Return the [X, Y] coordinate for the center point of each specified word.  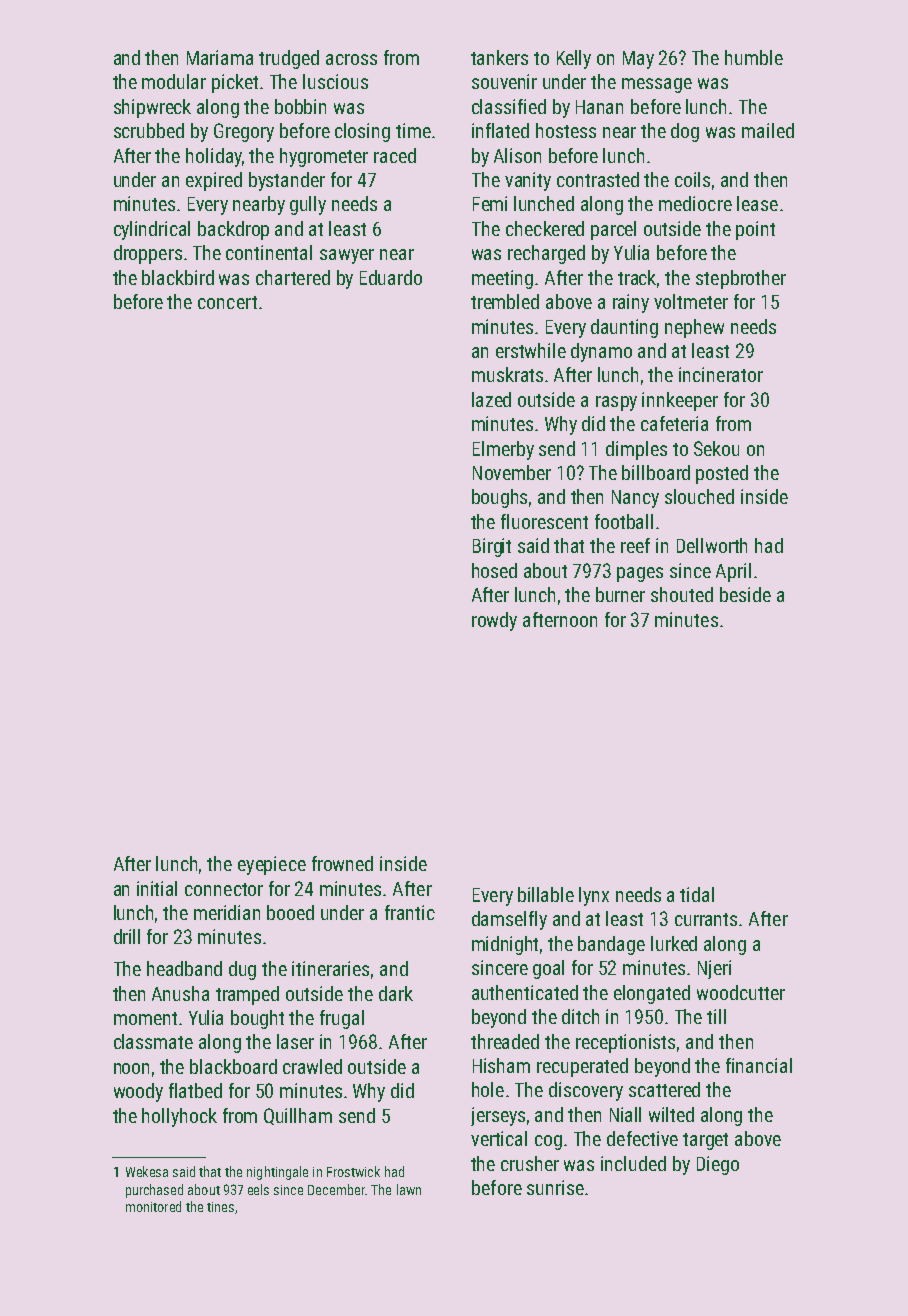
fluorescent [544, 521]
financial [759, 1065]
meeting [502, 279]
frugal [342, 1019]
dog [685, 132]
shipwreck [152, 108]
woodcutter [741, 992]
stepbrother [741, 279]
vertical [499, 1138]
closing [362, 132]
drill [127, 936]
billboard [656, 472]
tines [220, 1207]
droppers [148, 254]
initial [157, 888]
